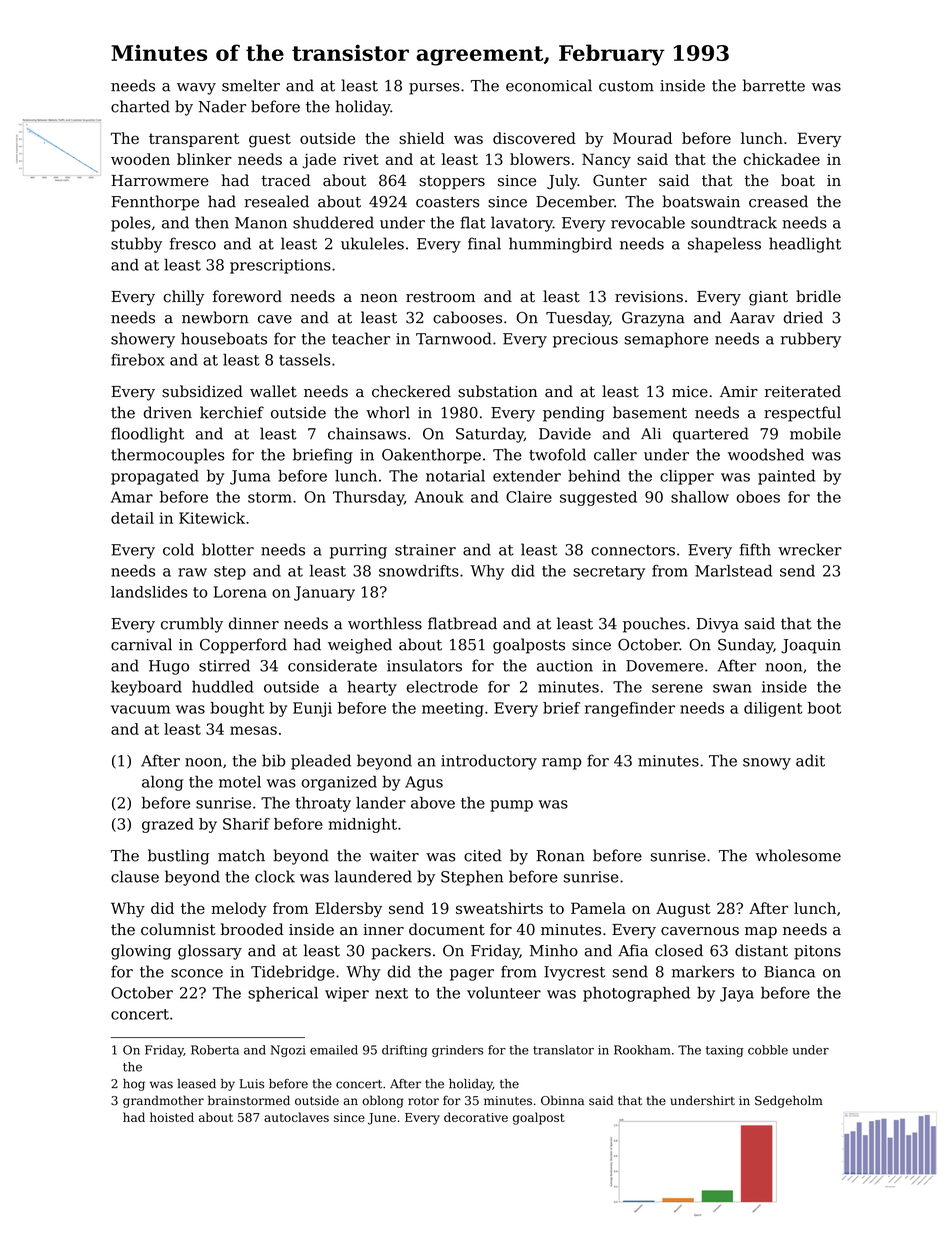 The image size is (952, 1233). I want to click on Joaquin, so click(811, 646).
